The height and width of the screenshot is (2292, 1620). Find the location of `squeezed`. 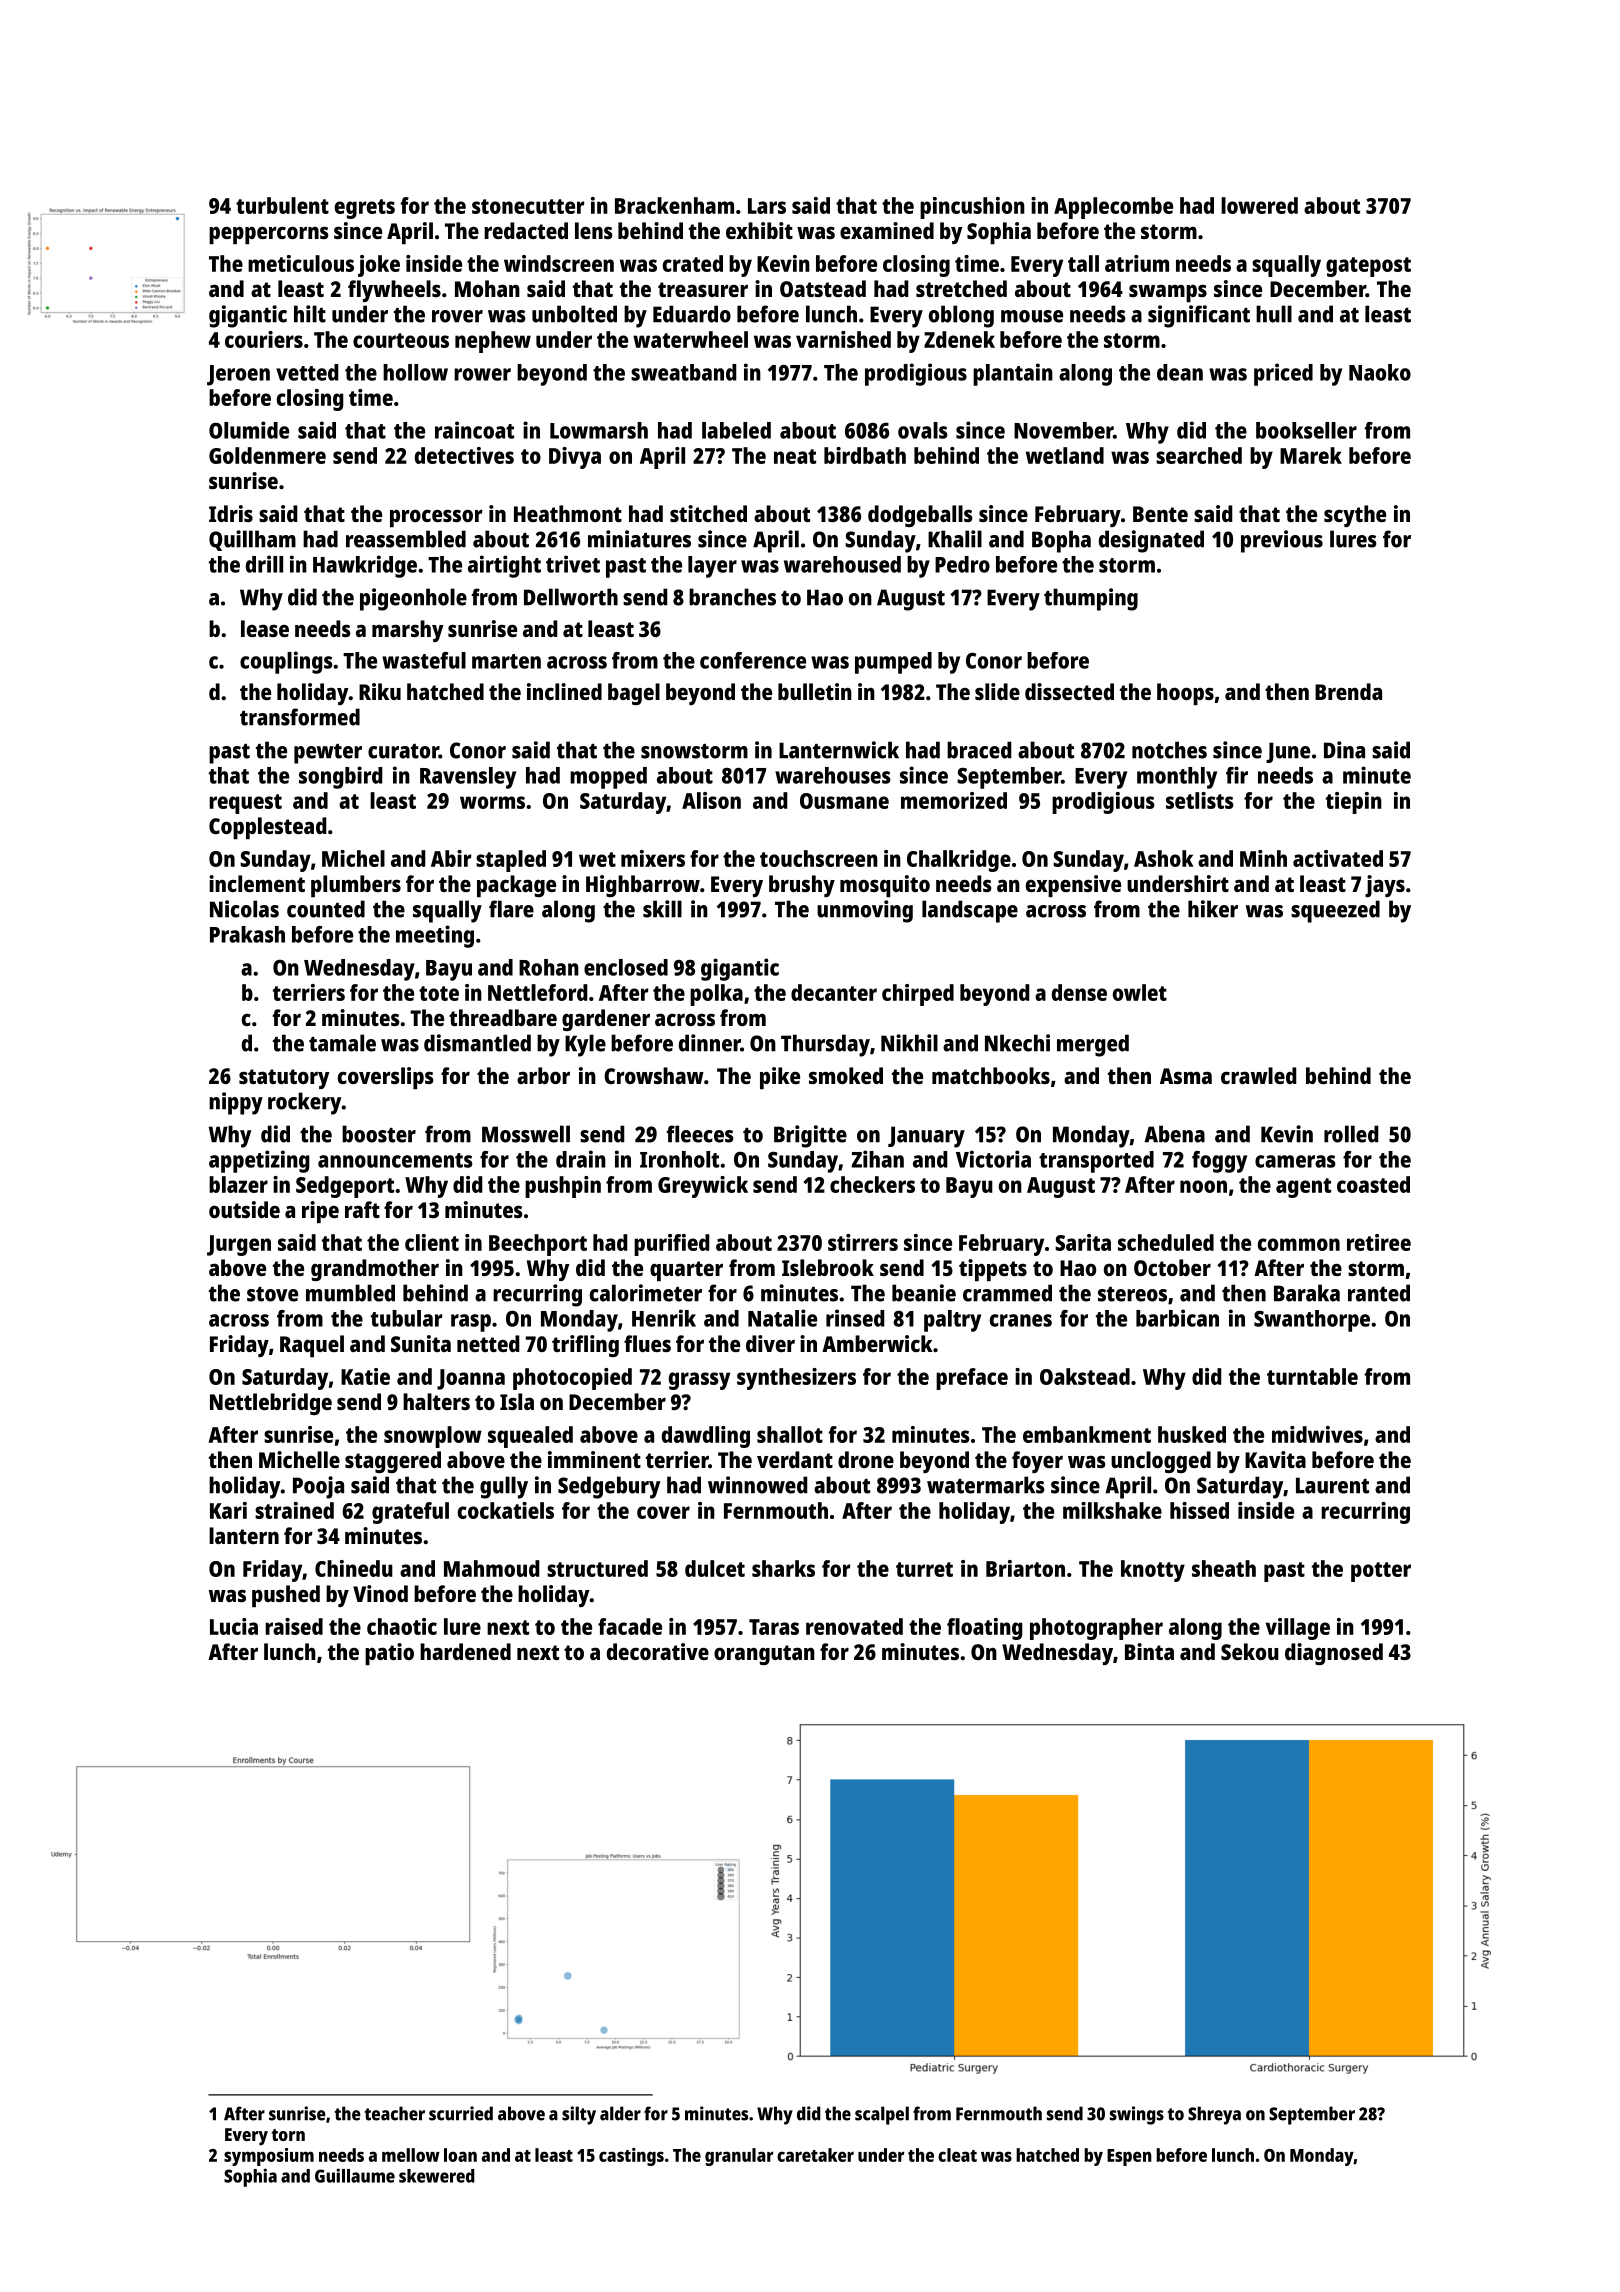

squeezed is located at coordinates (1335, 911).
